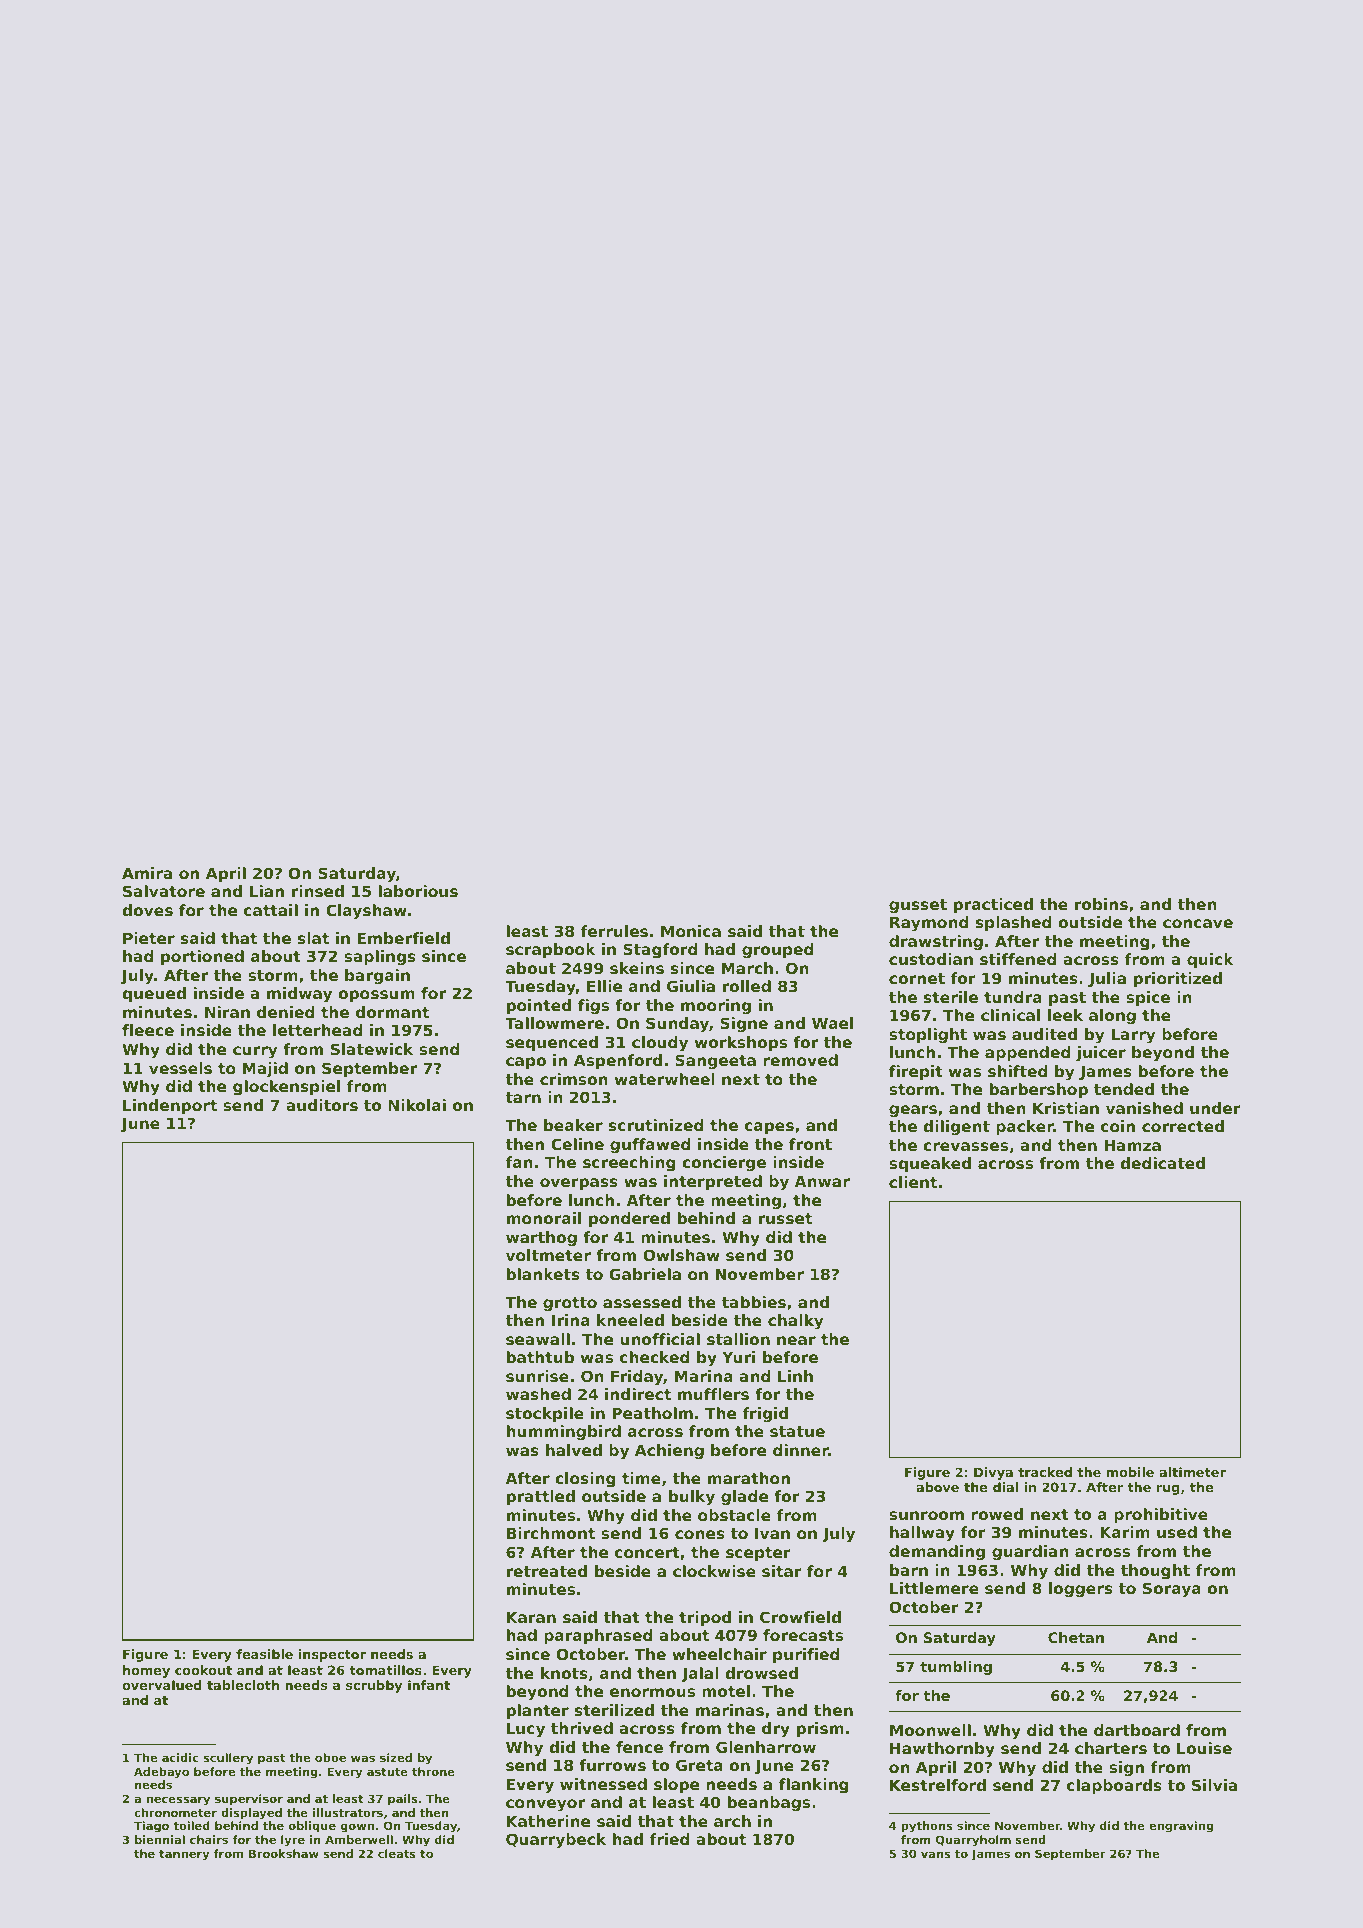 The width and height of the screenshot is (1363, 1928). Describe the element at coordinates (1162, 1163) in the screenshot. I see `dedicated` at that location.
